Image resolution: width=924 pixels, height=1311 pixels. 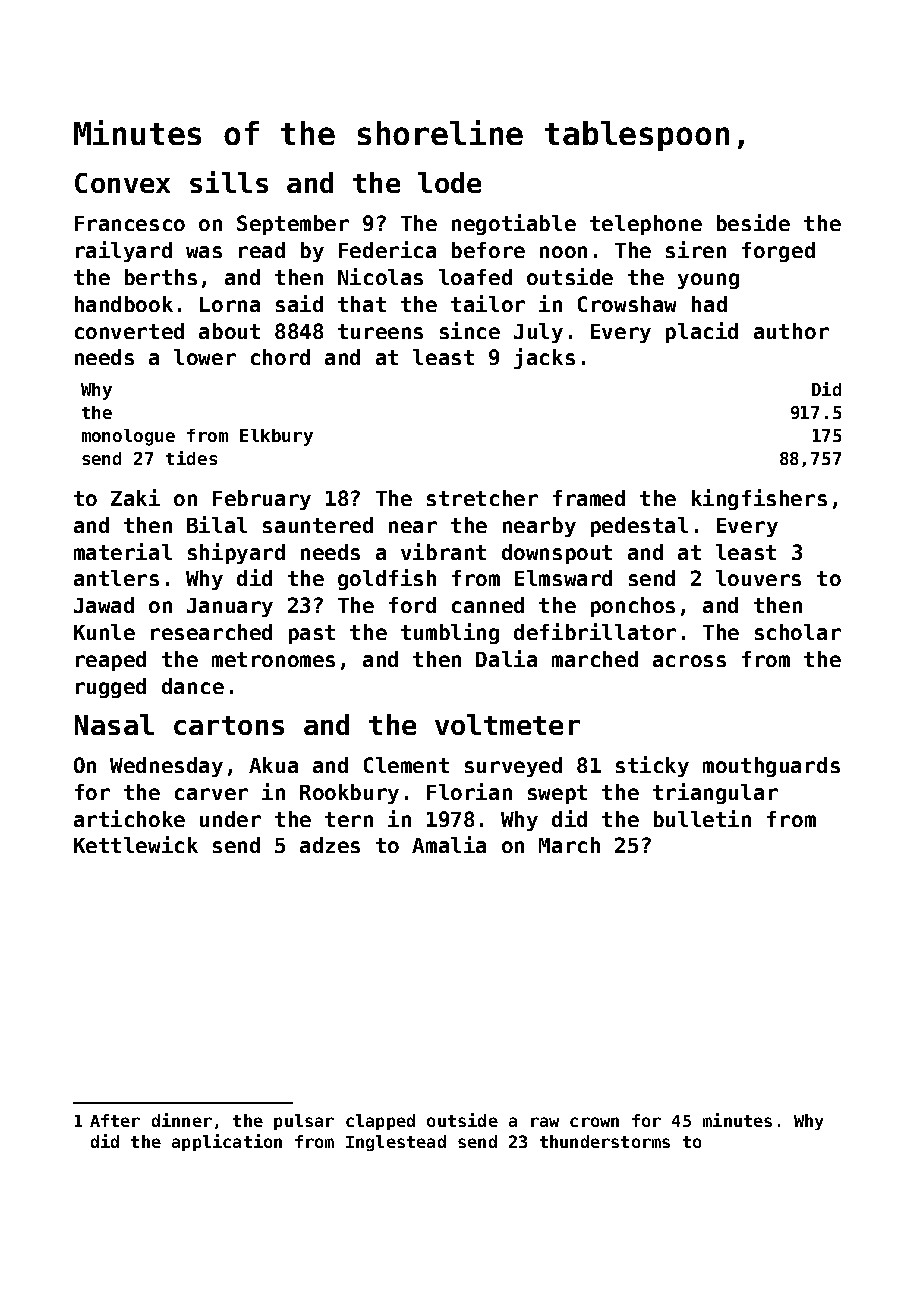 What do you see at coordinates (182, 1120) in the screenshot?
I see `dinner` at bounding box center [182, 1120].
